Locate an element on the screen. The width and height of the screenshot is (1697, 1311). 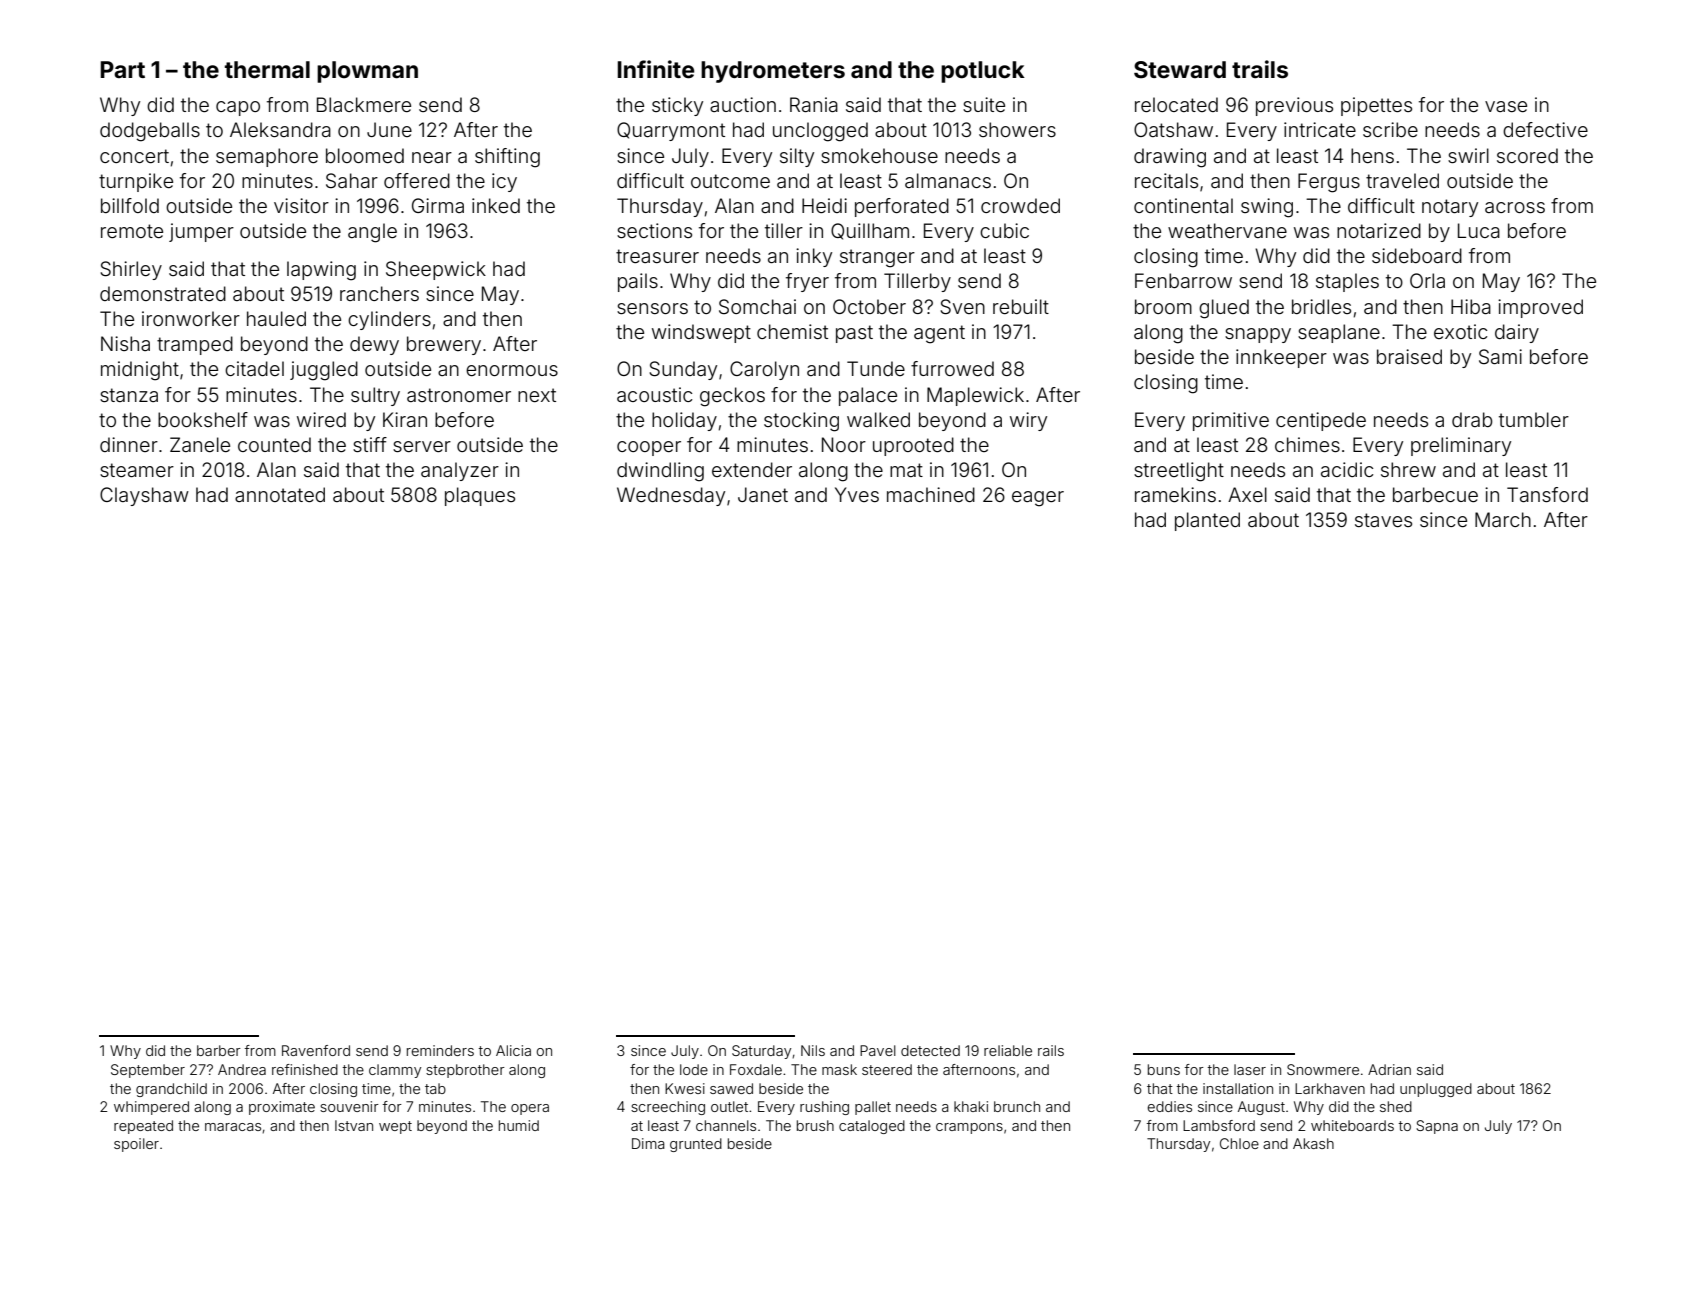
hydrometers is located at coordinates (773, 72).
